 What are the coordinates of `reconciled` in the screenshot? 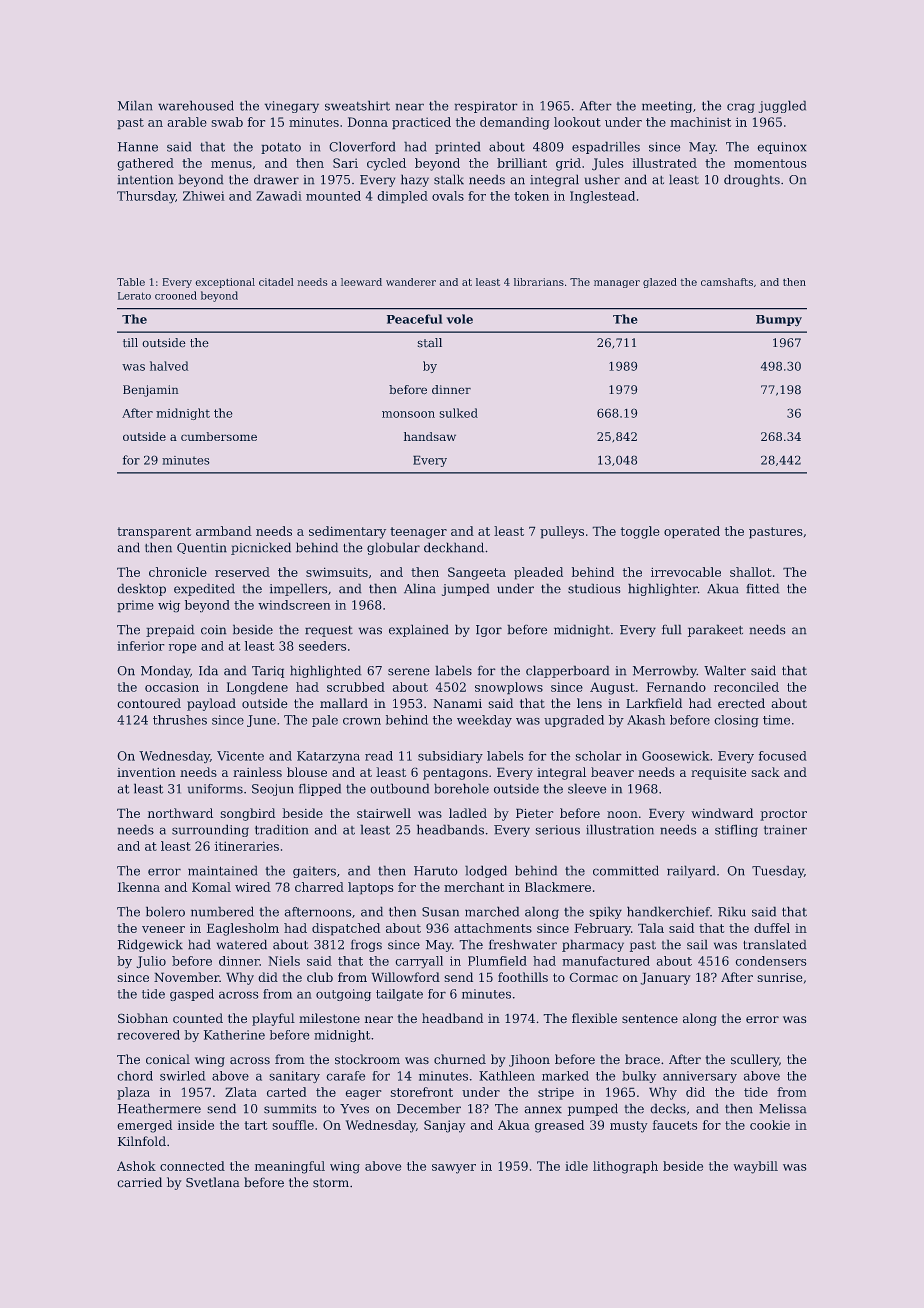 It's located at (746, 687).
